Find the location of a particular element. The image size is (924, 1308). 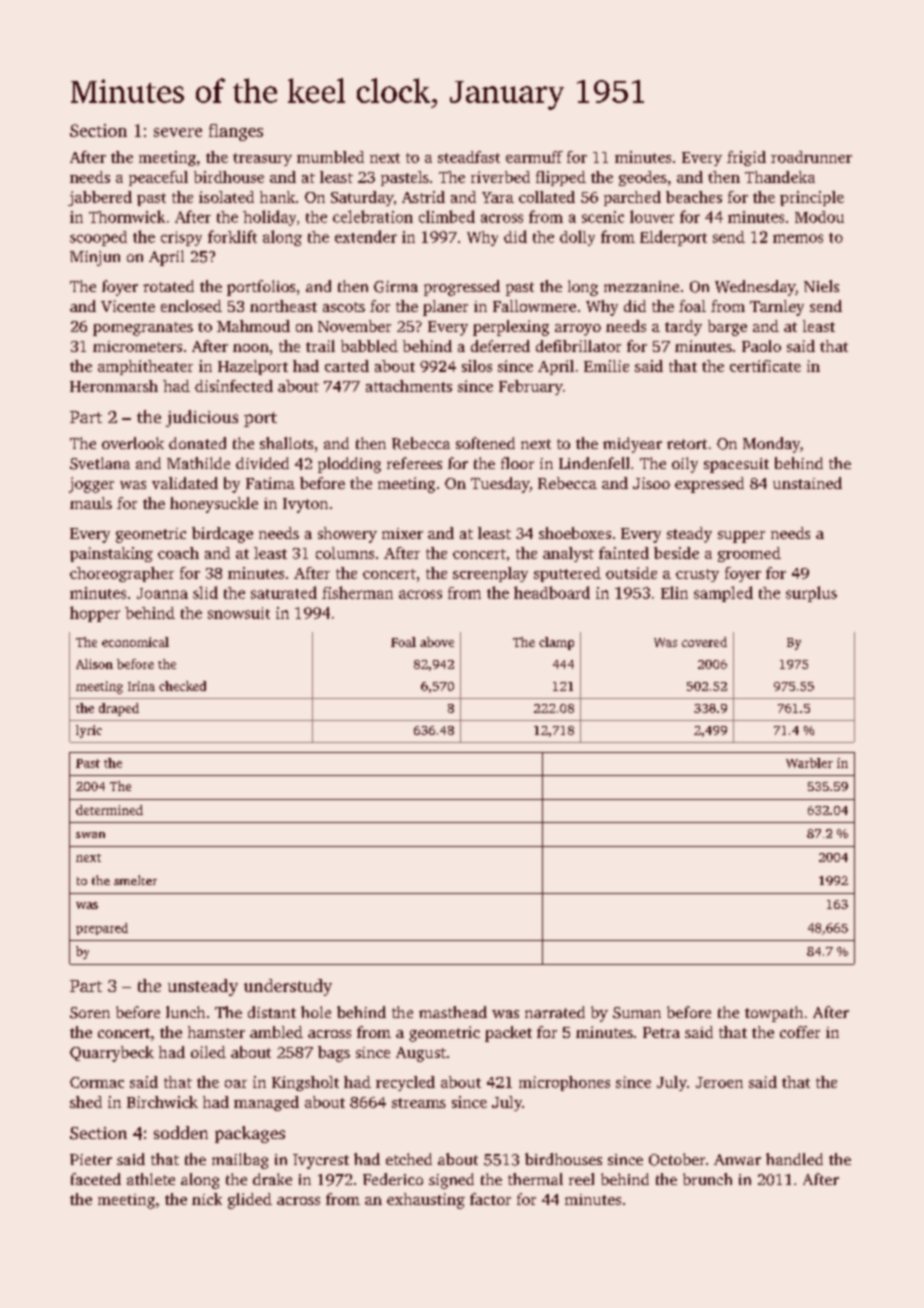

flanges is located at coordinates (236, 132).
